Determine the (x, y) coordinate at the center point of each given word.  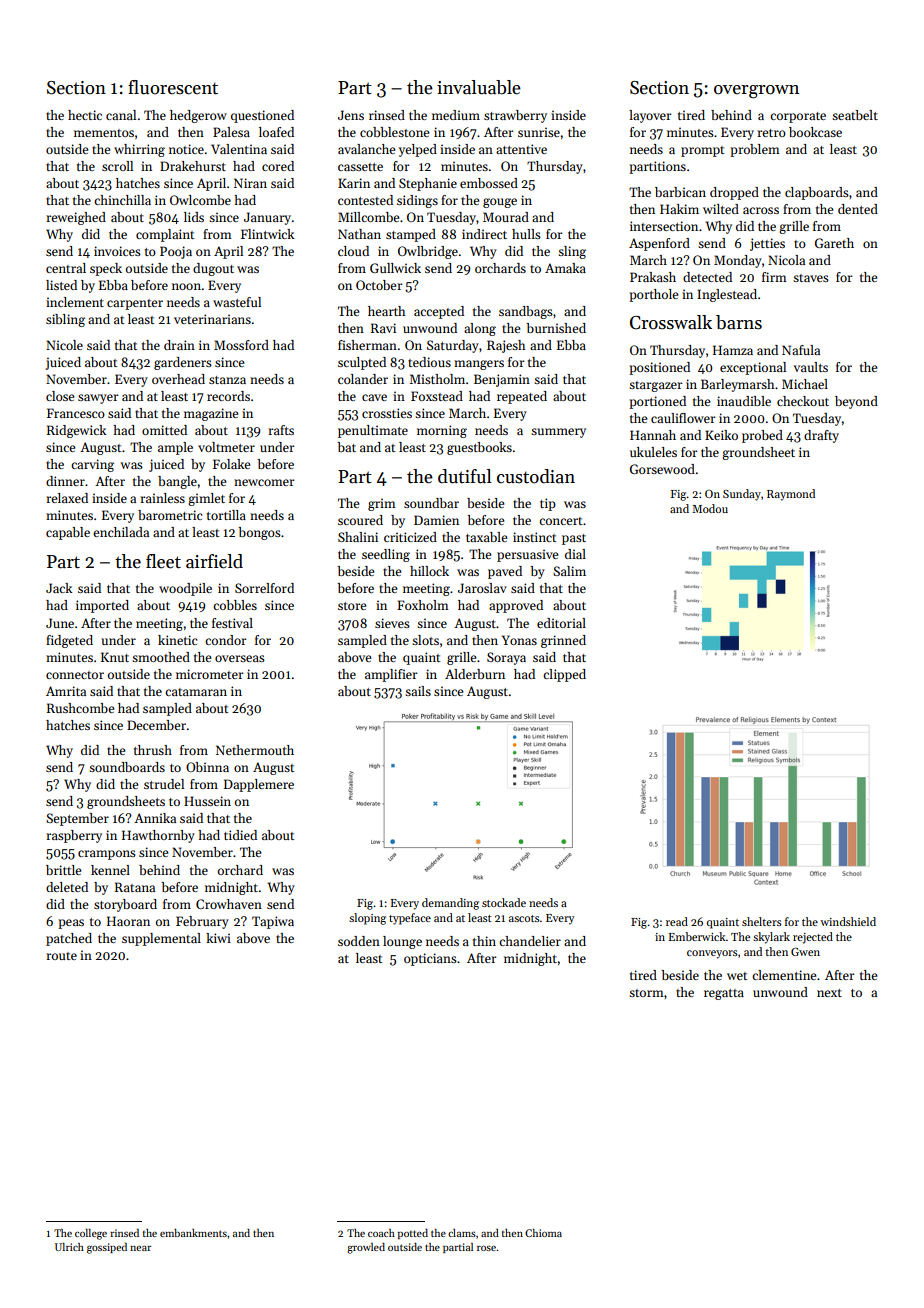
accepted (439, 312)
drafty (821, 436)
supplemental (161, 939)
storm (646, 993)
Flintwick (267, 234)
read (677, 921)
